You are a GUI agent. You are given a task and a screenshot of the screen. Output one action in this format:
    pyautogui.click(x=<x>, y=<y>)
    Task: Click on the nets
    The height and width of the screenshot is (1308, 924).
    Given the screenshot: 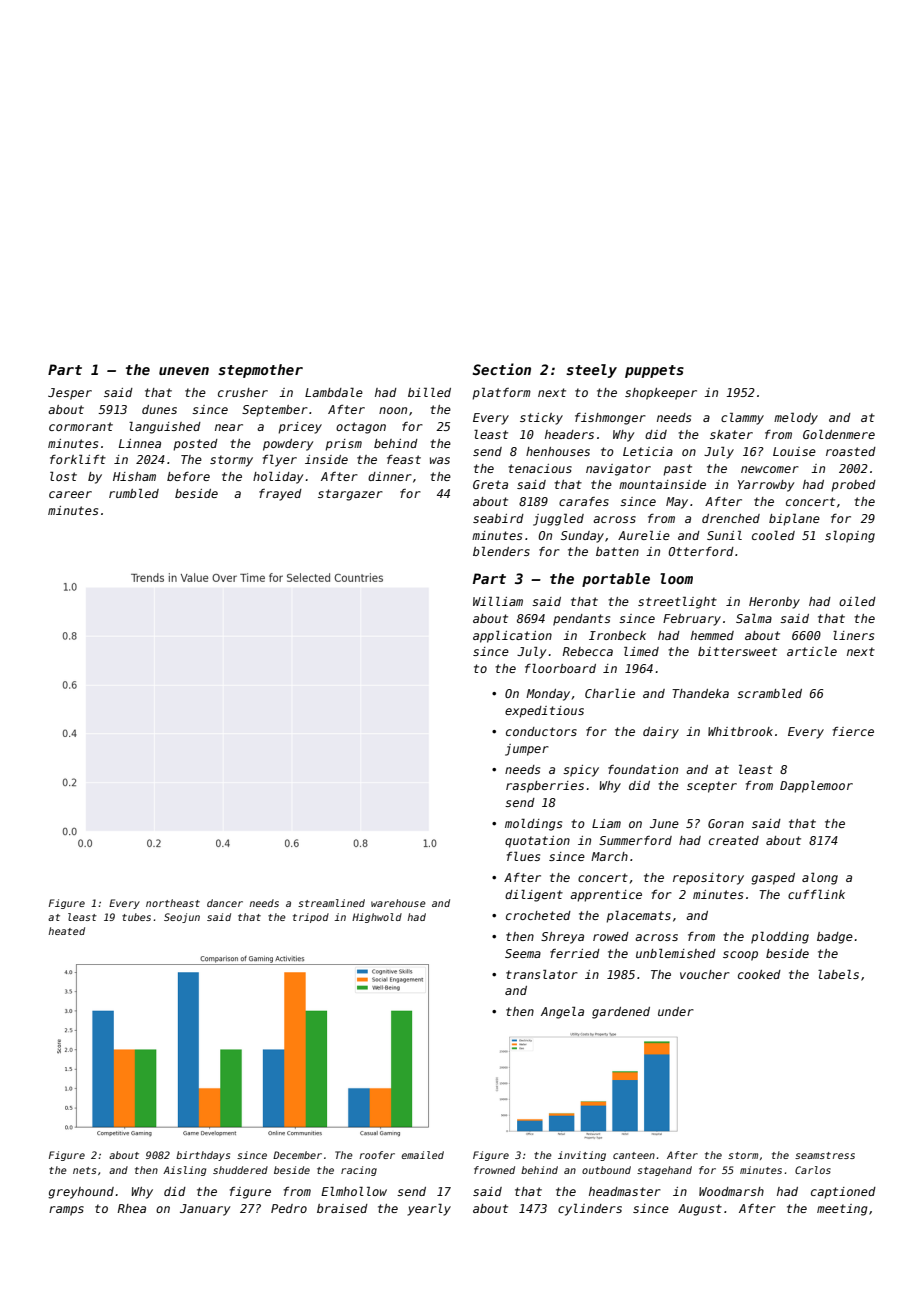 What is the action you would take?
    pyautogui.click(x=84, y=1170)
